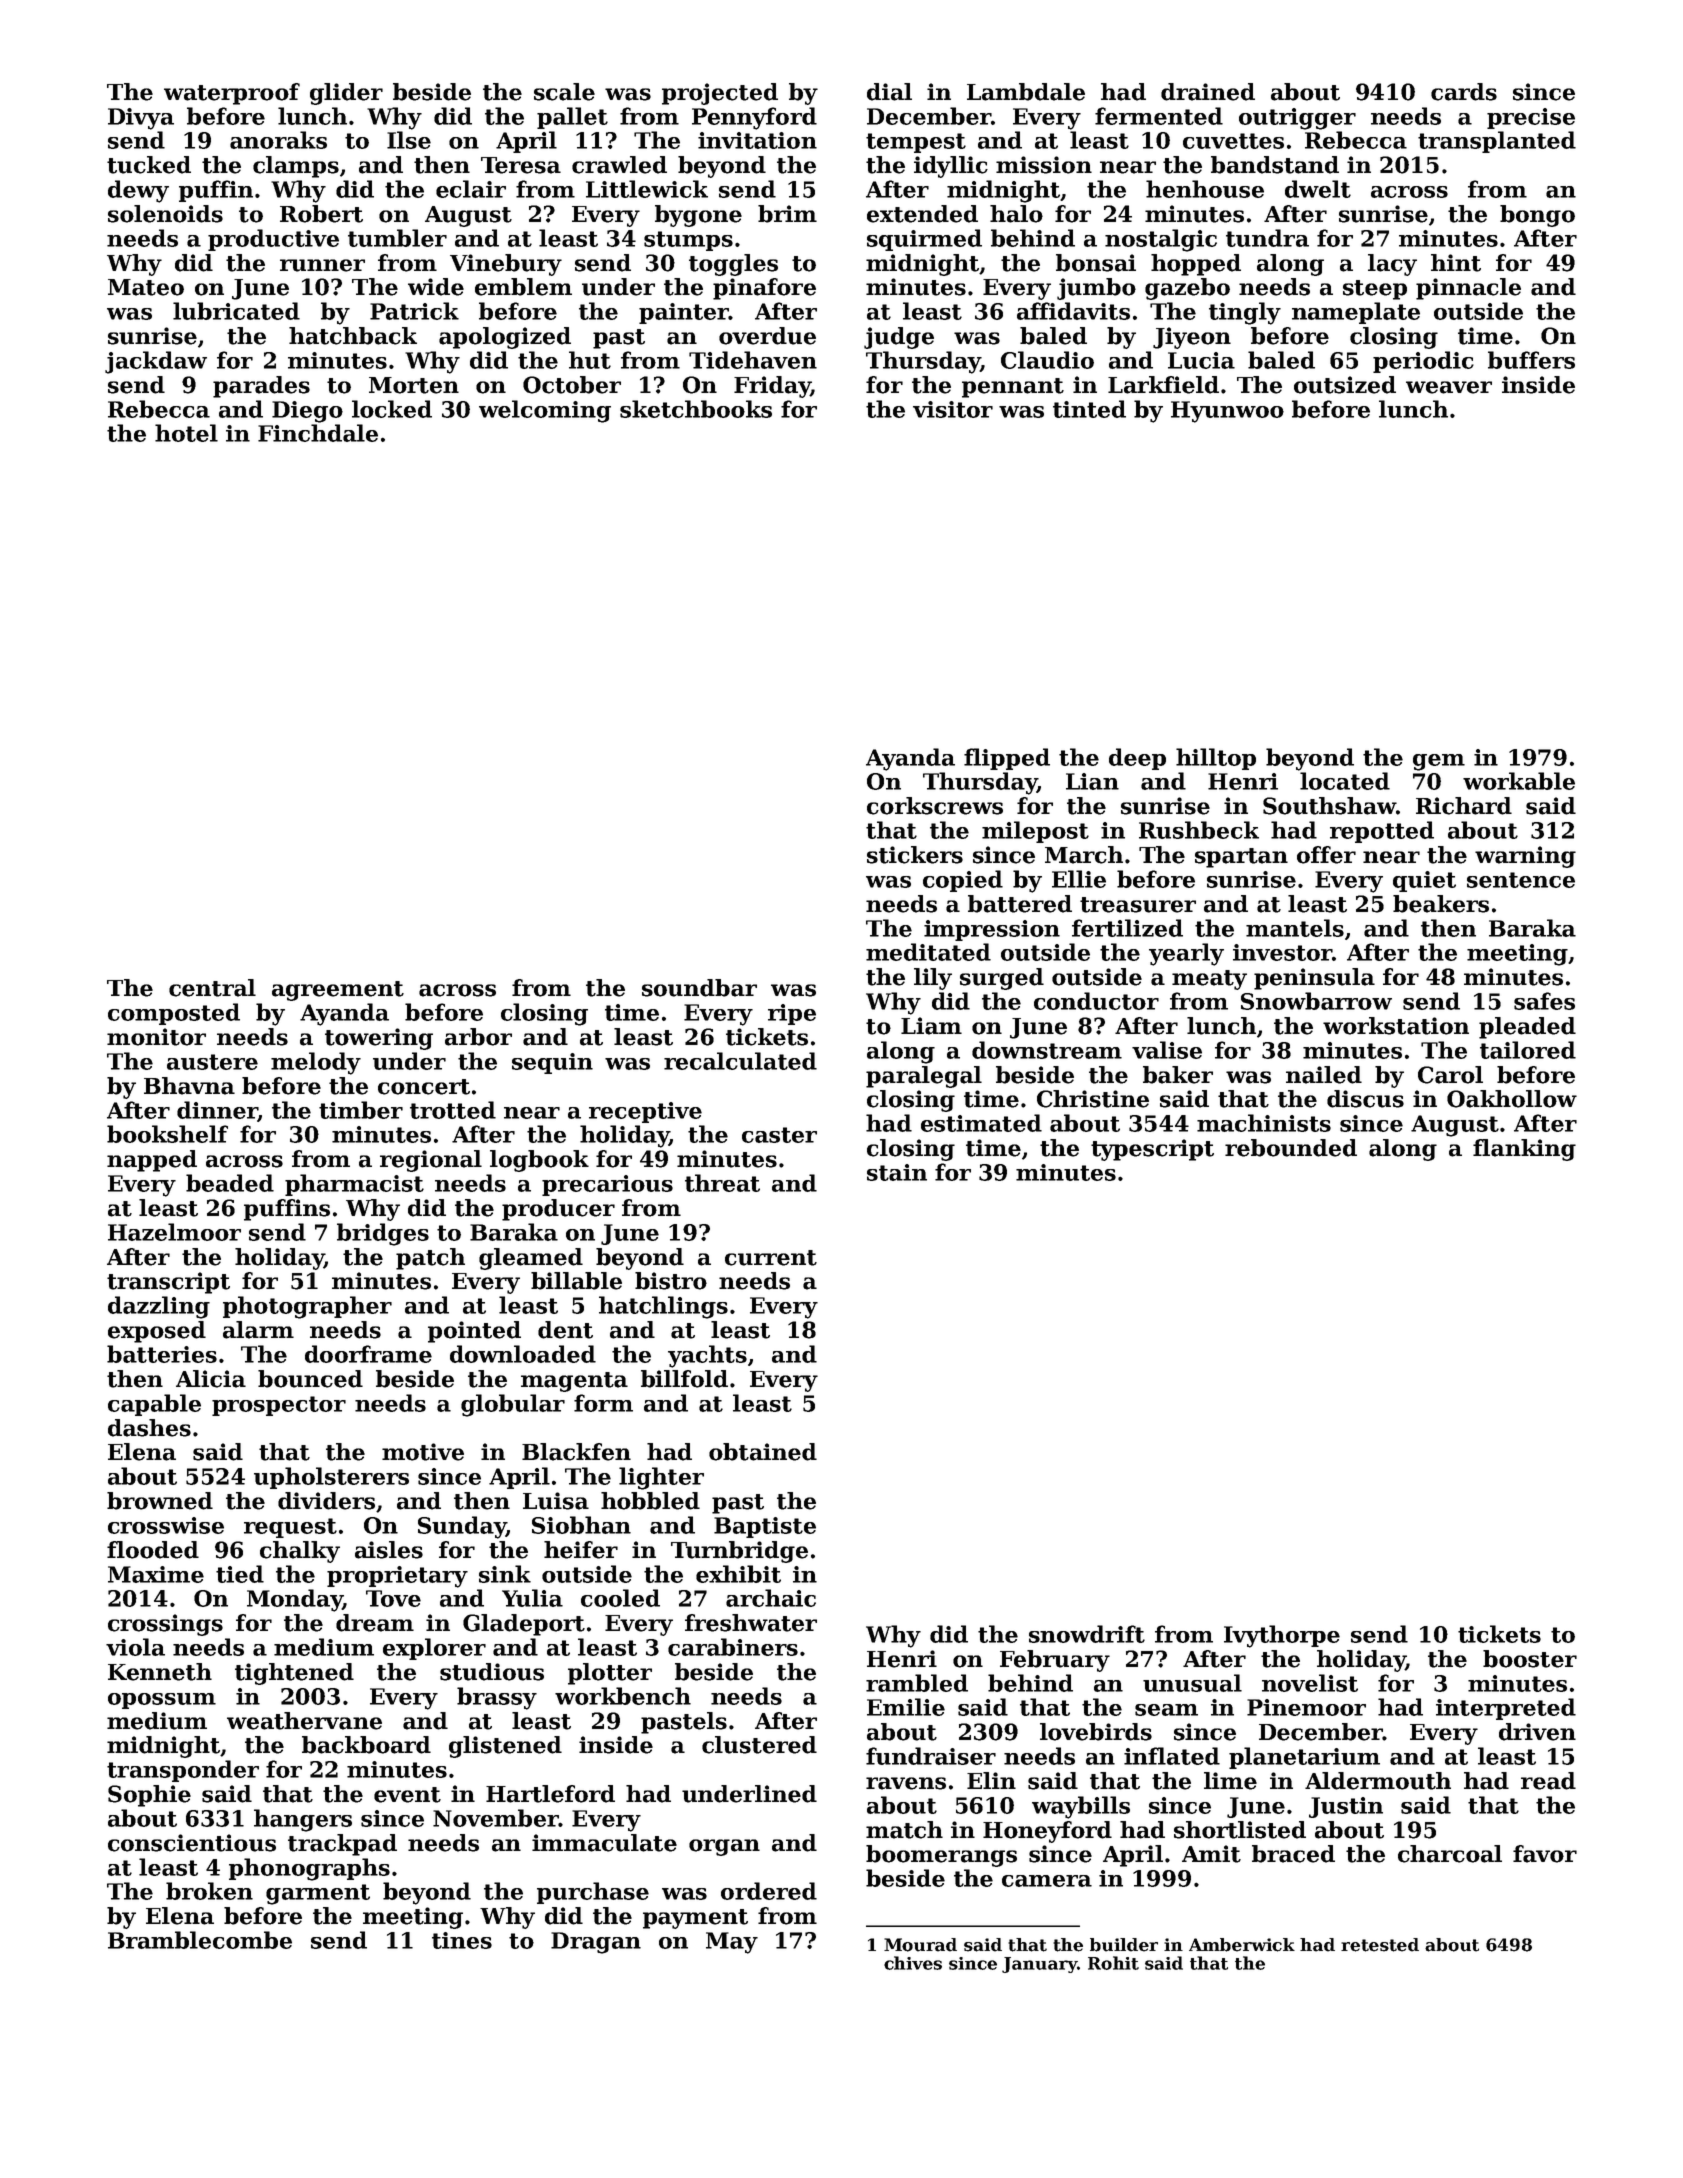 The height and width of the screenshot is (2178, 1683). I want to click on snowdrift, so click(1087, 1634).
